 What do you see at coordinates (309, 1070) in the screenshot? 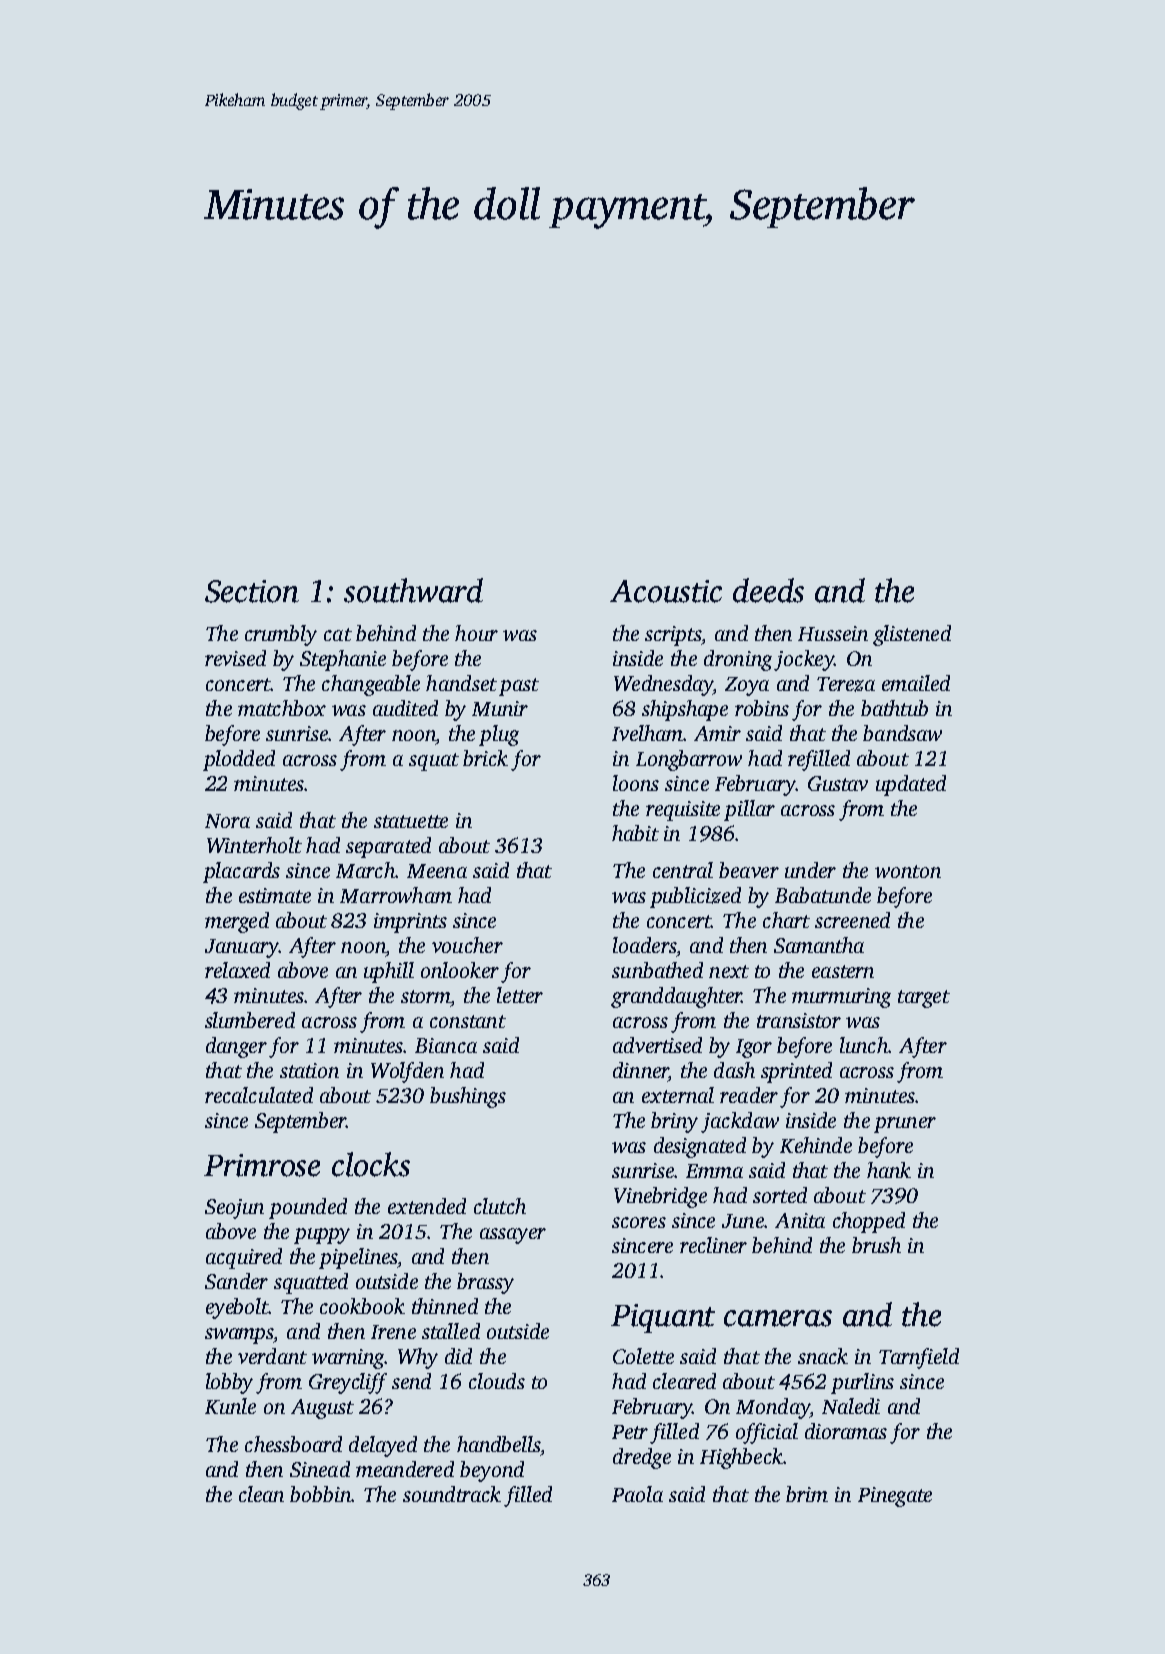
I see `station` at bounding box center [309, 1070].
